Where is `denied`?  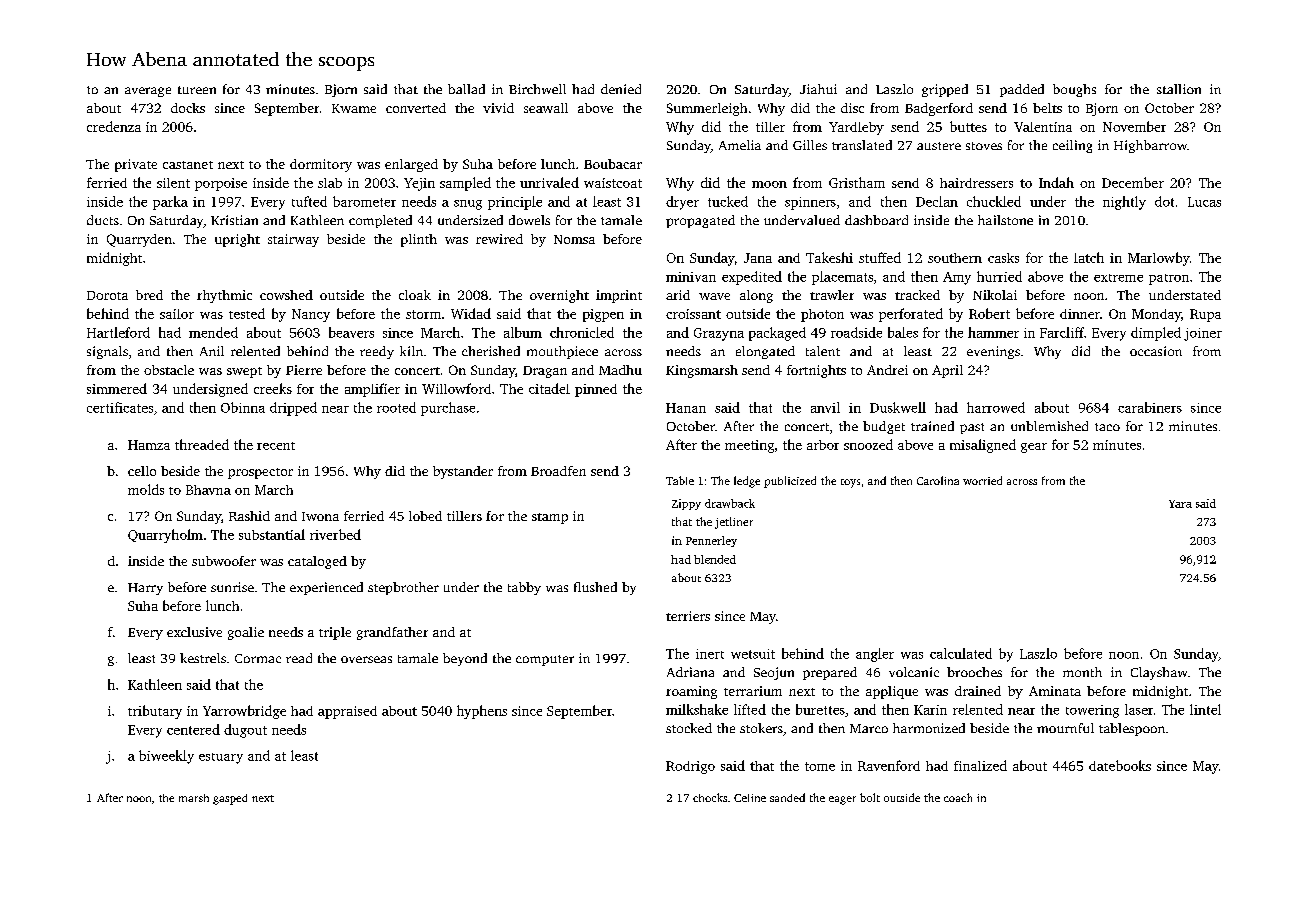 denied is located at coordinates (621, 89).
